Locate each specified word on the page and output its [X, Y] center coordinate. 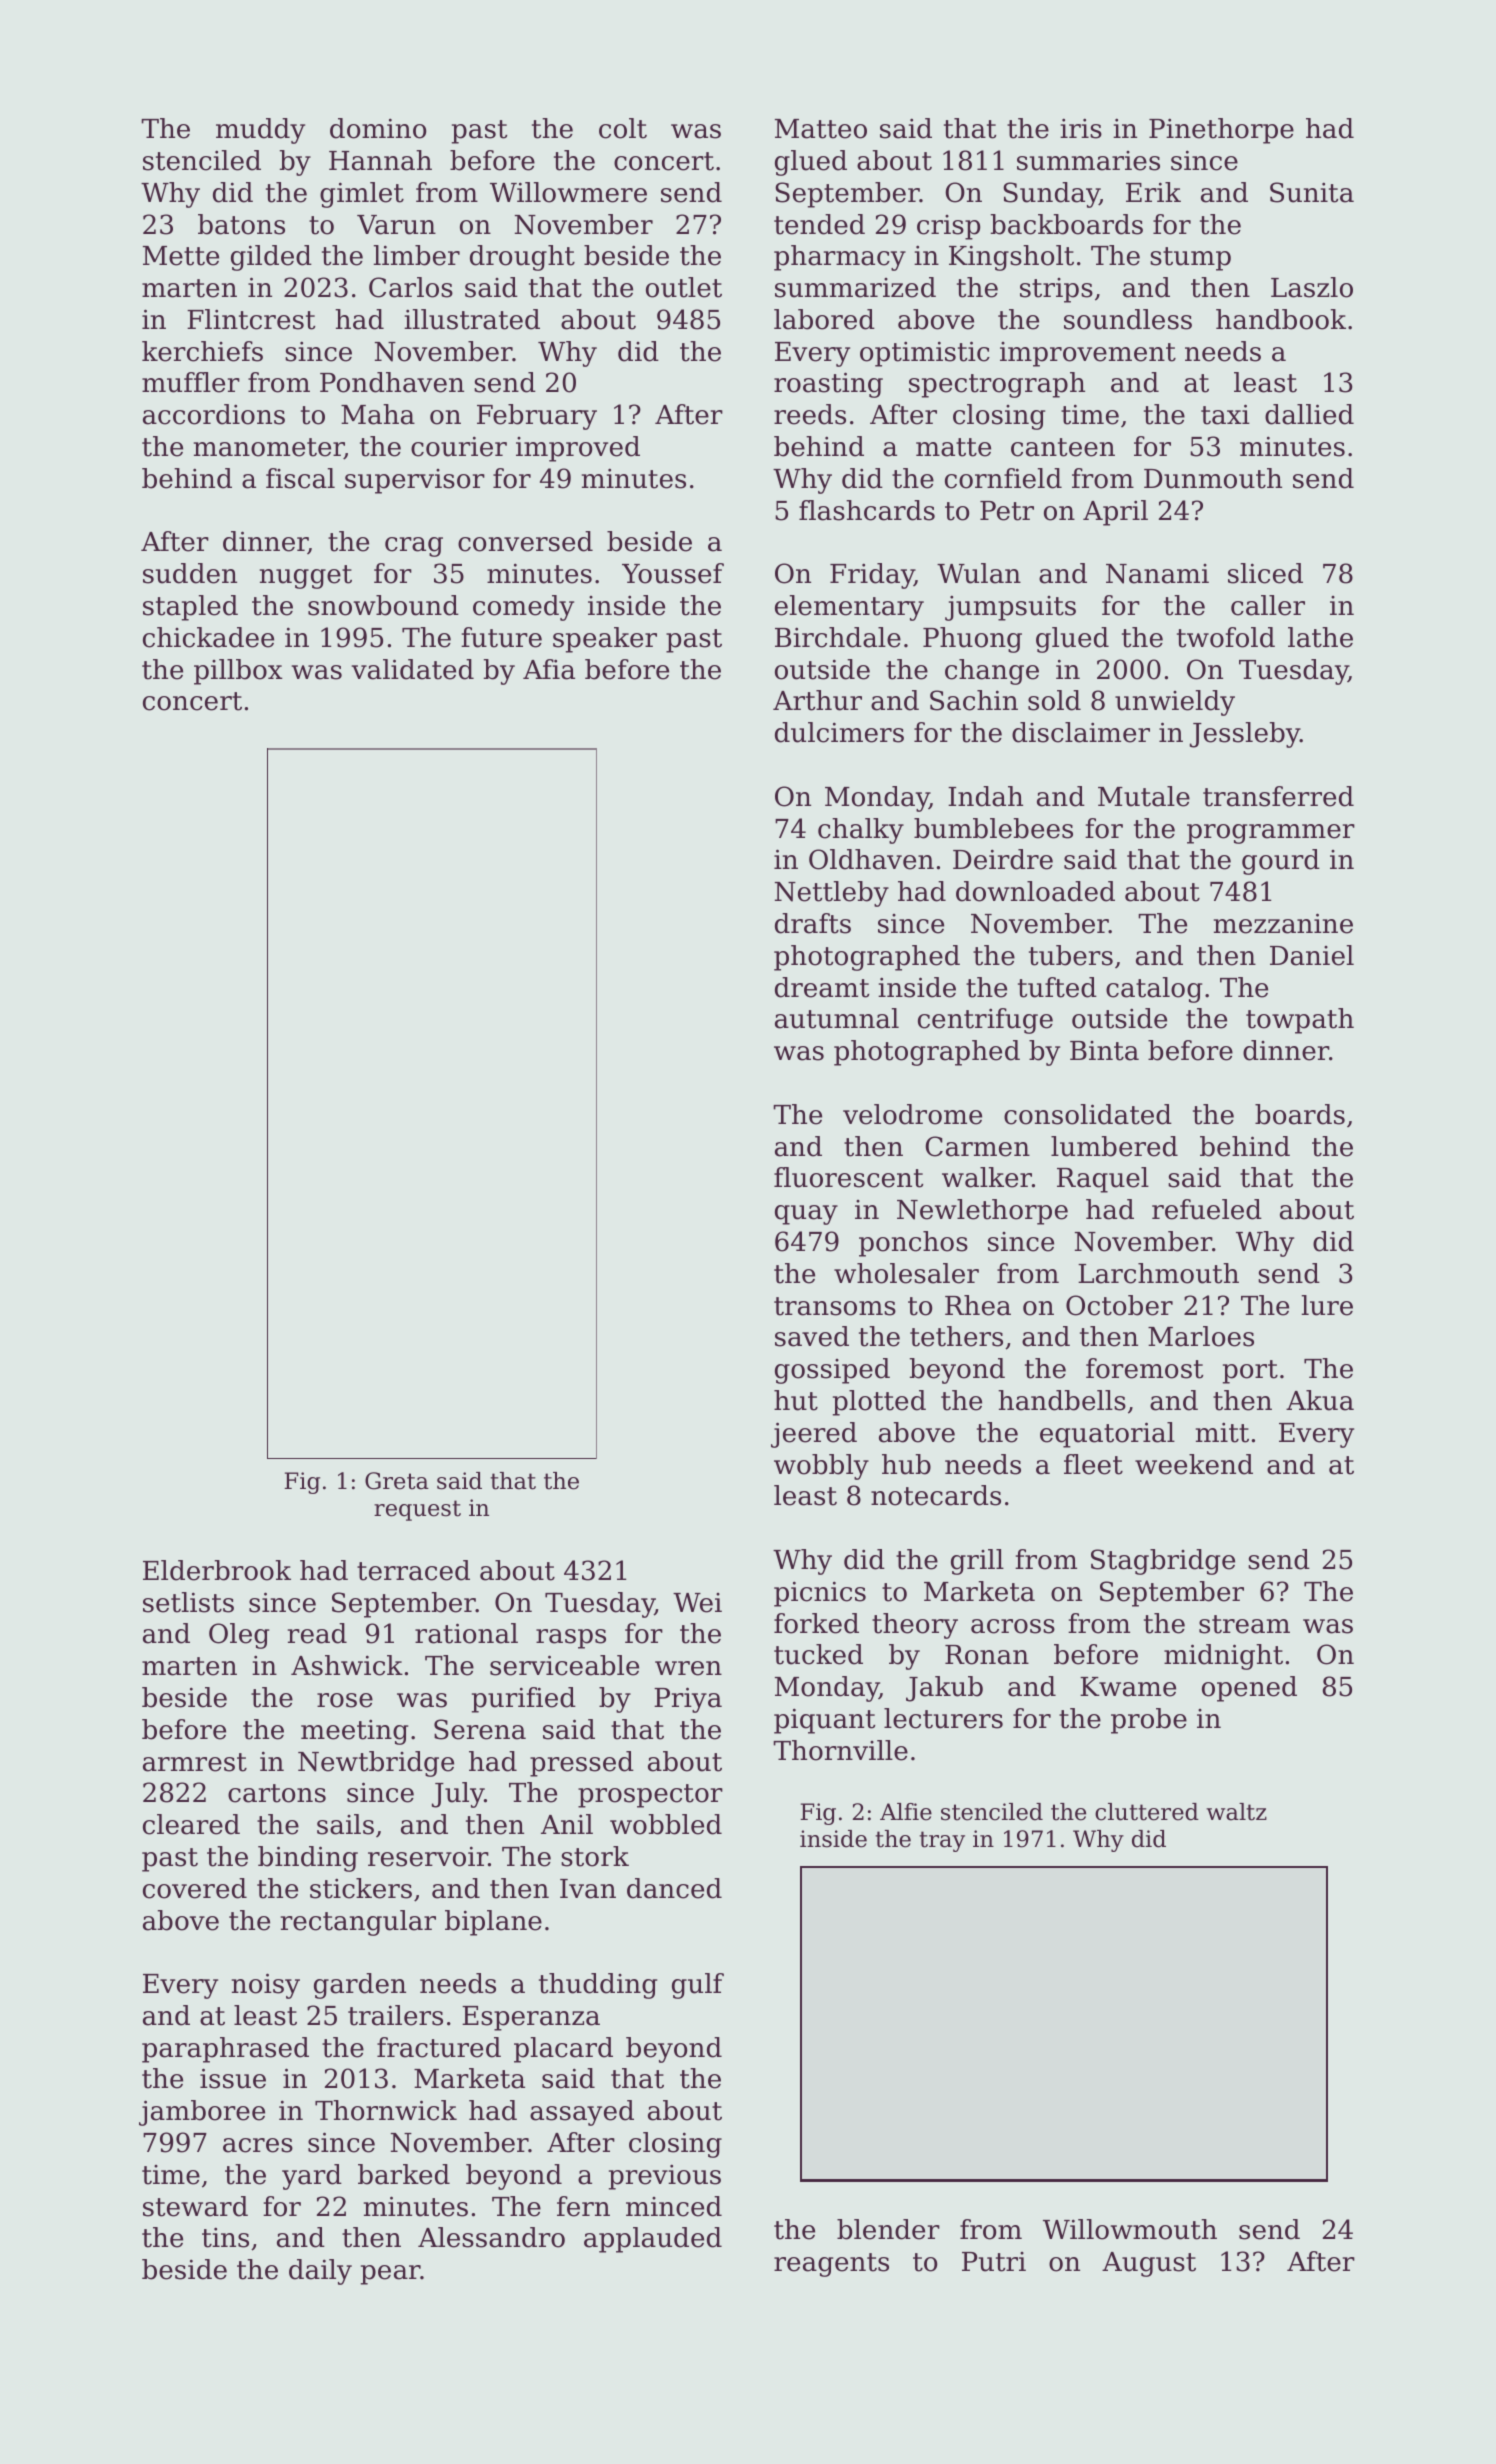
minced [674, 2206]
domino [378, 128]
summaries [1088, 161]
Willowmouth [1130, 2229]
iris [1081, 128]
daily [320, 2272]
